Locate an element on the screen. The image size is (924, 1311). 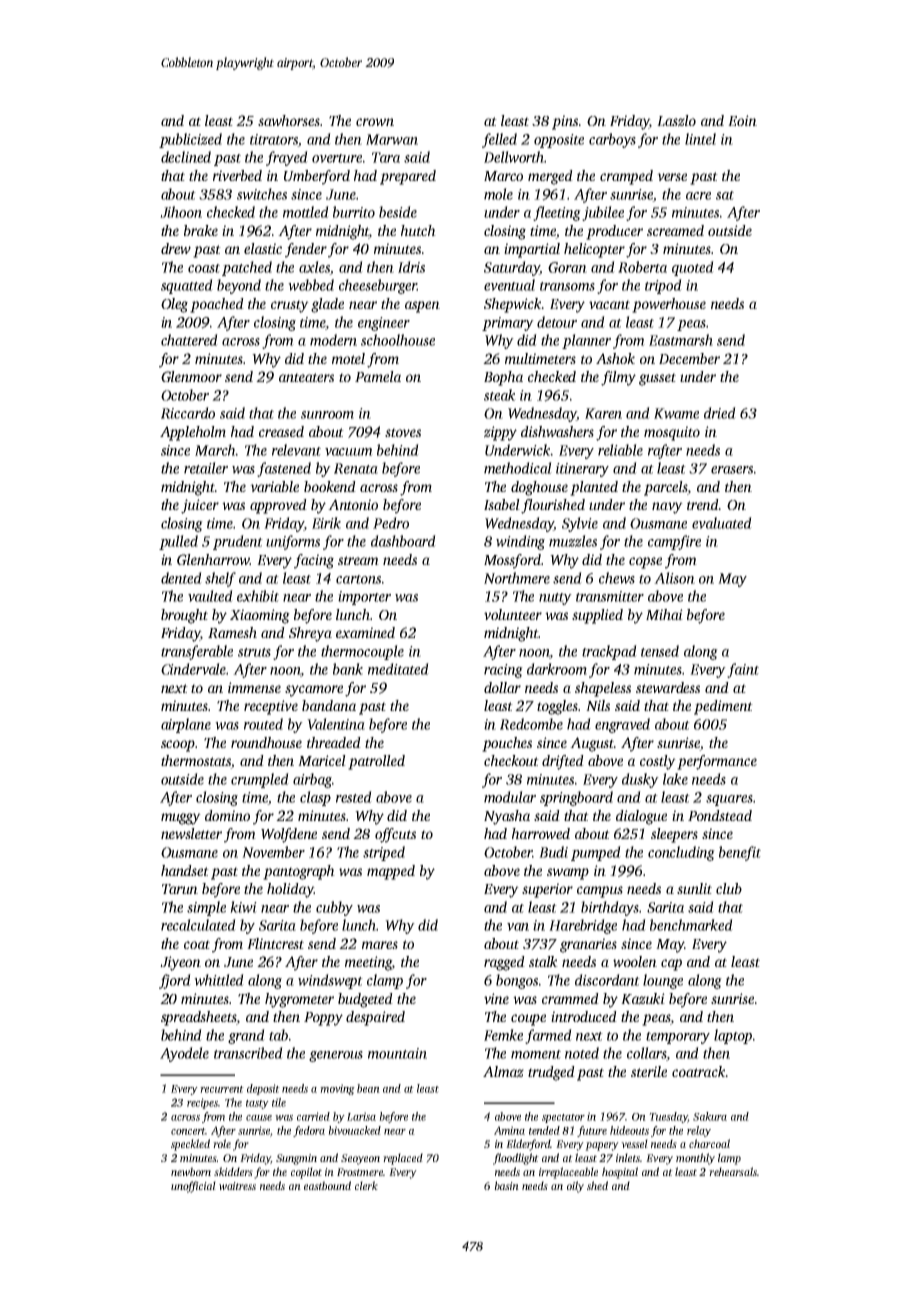
sycamore is located at coordinates (314, 691).
